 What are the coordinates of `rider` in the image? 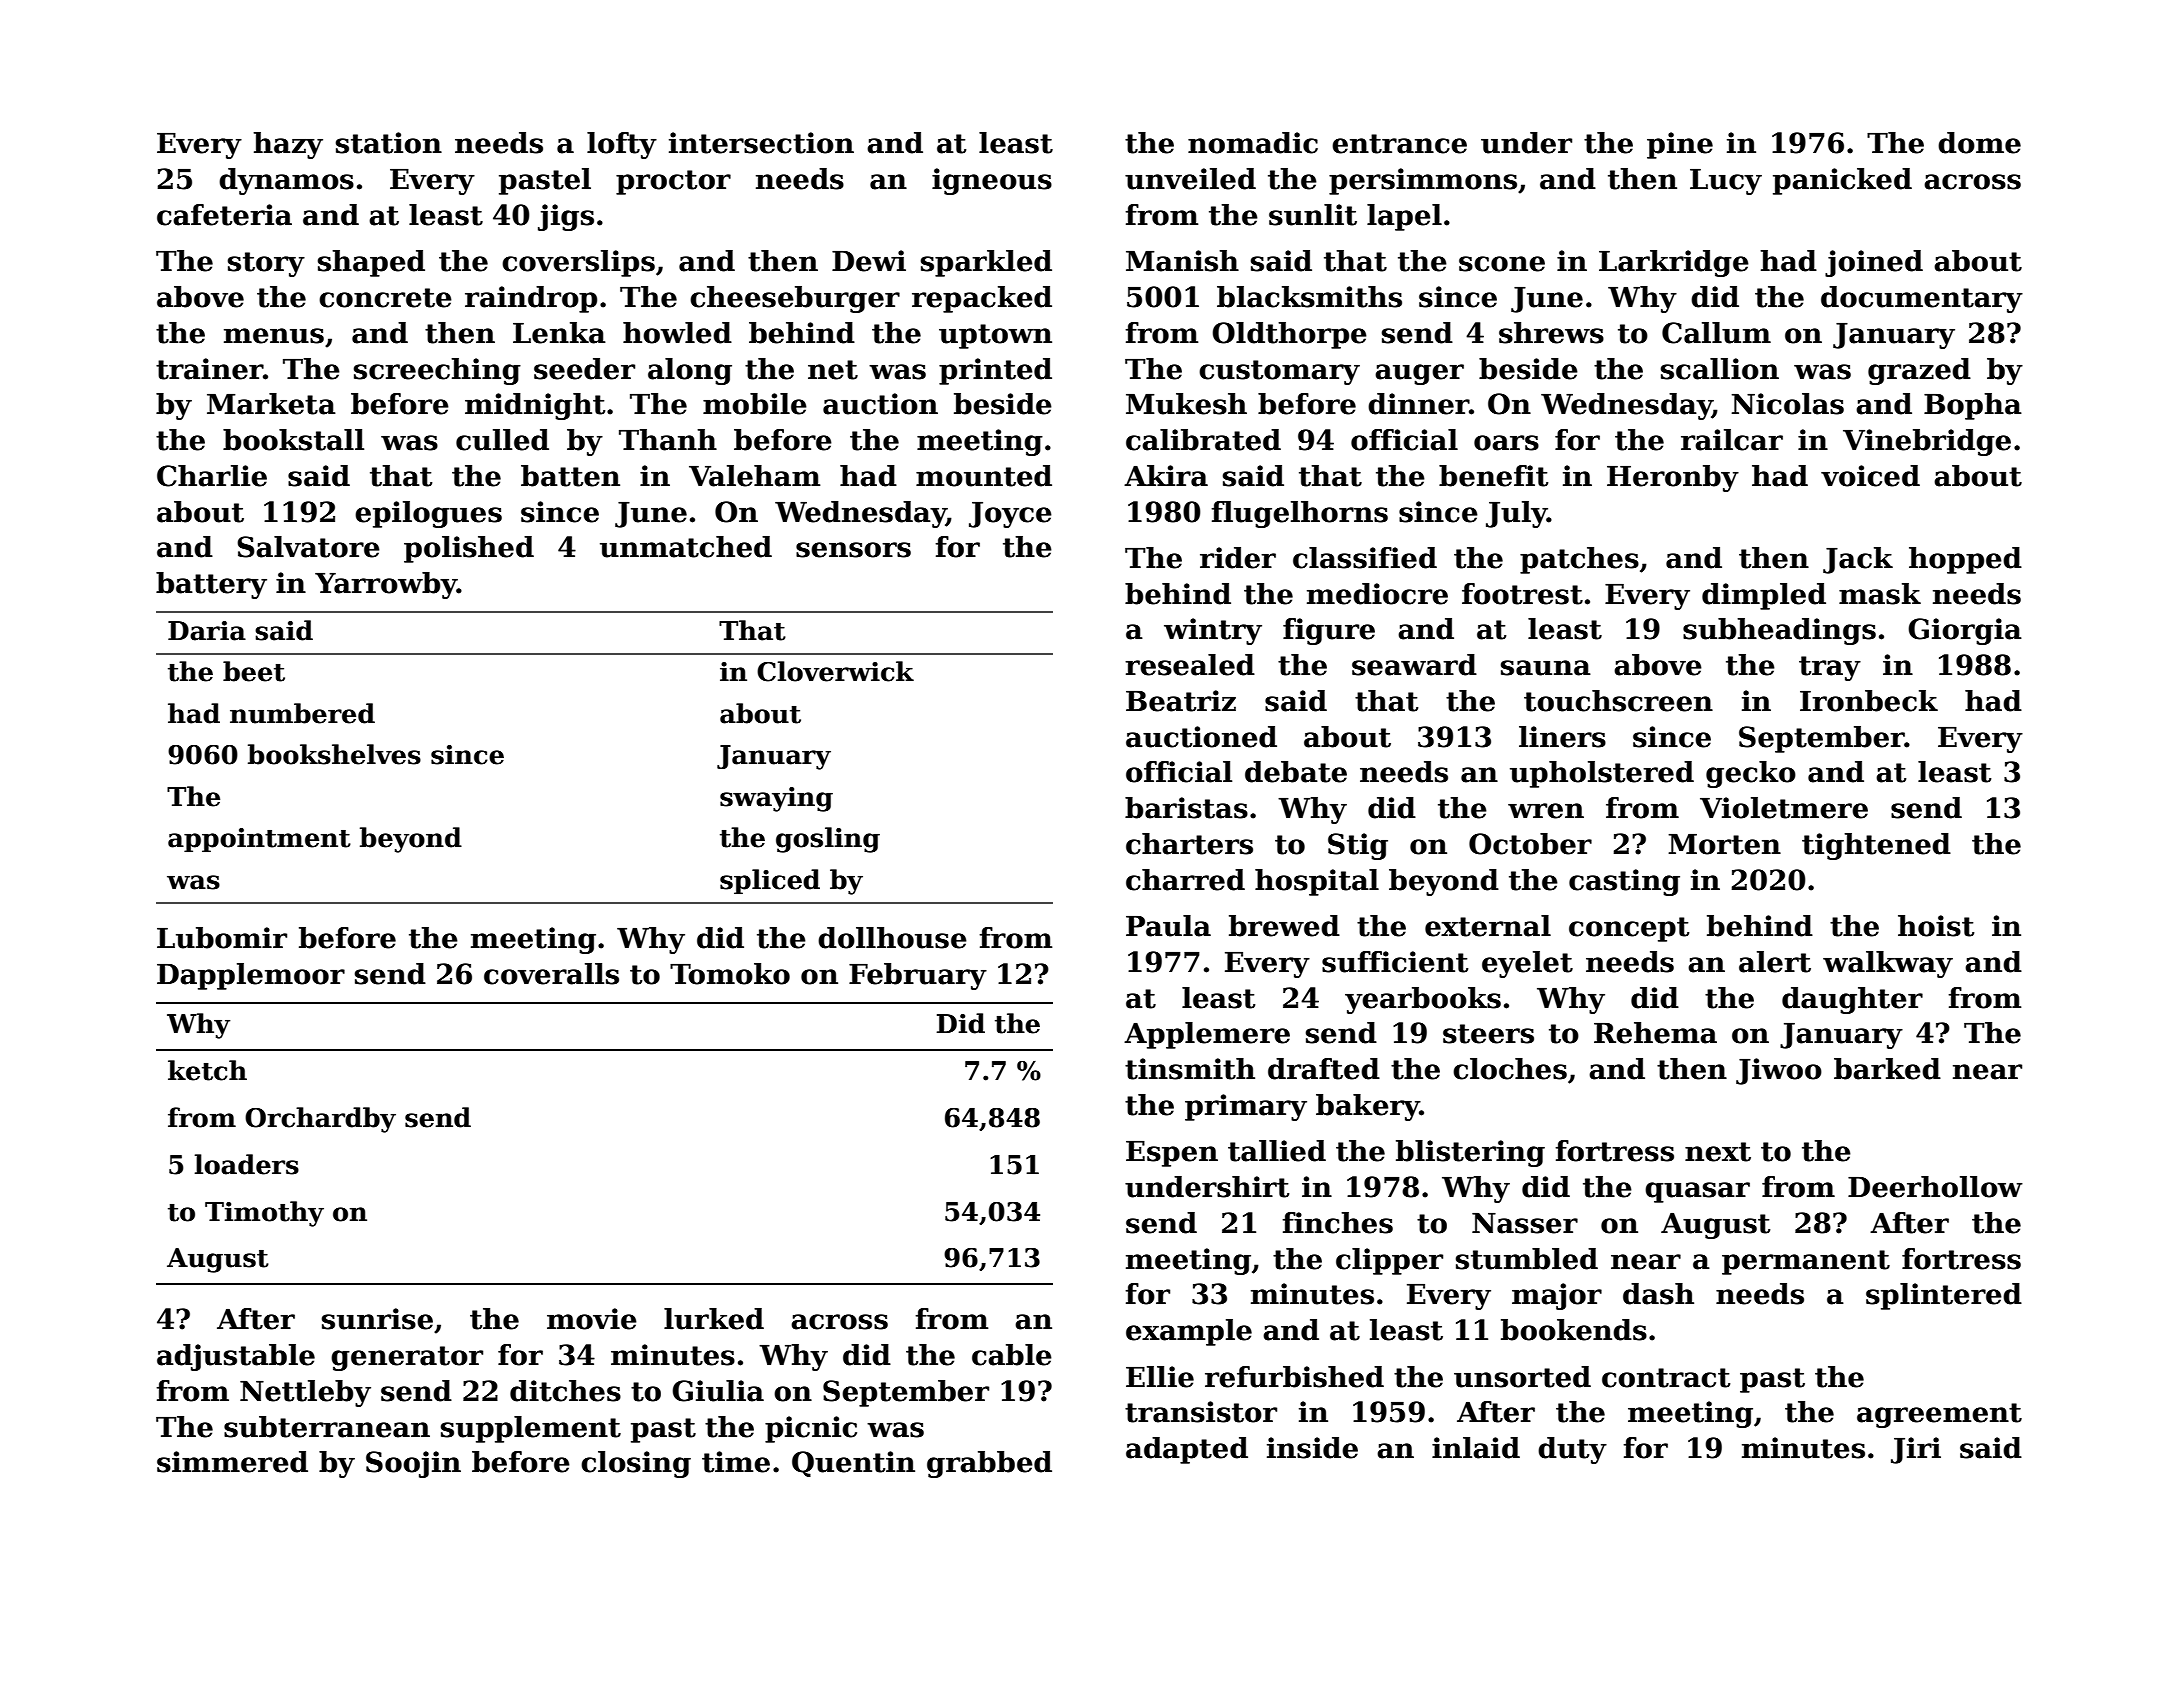 It's located at (1238, 558).
